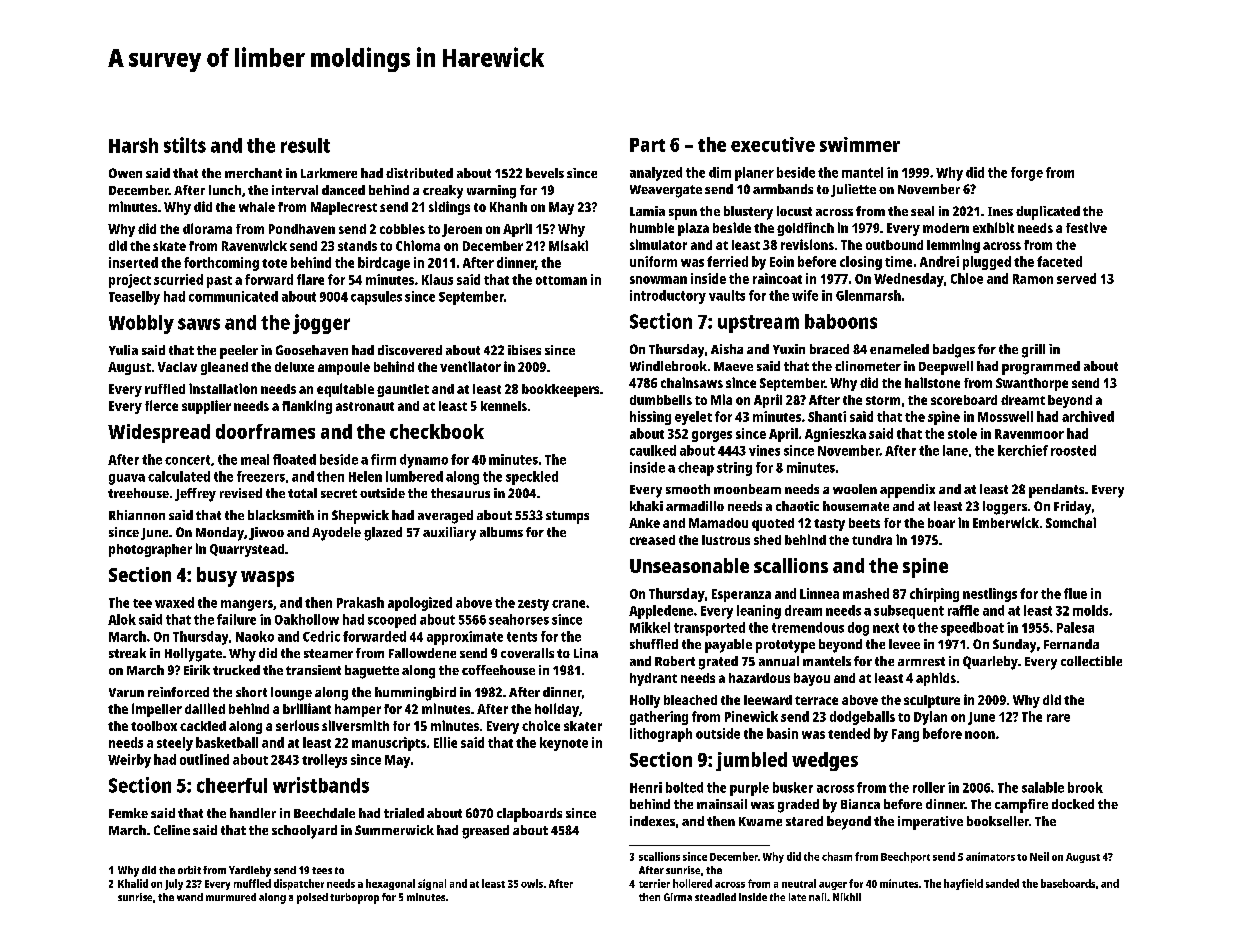 This image has height=952, width=1233. Describe the element at coordinates (305, 145) in the image. I see `result` at that location.
